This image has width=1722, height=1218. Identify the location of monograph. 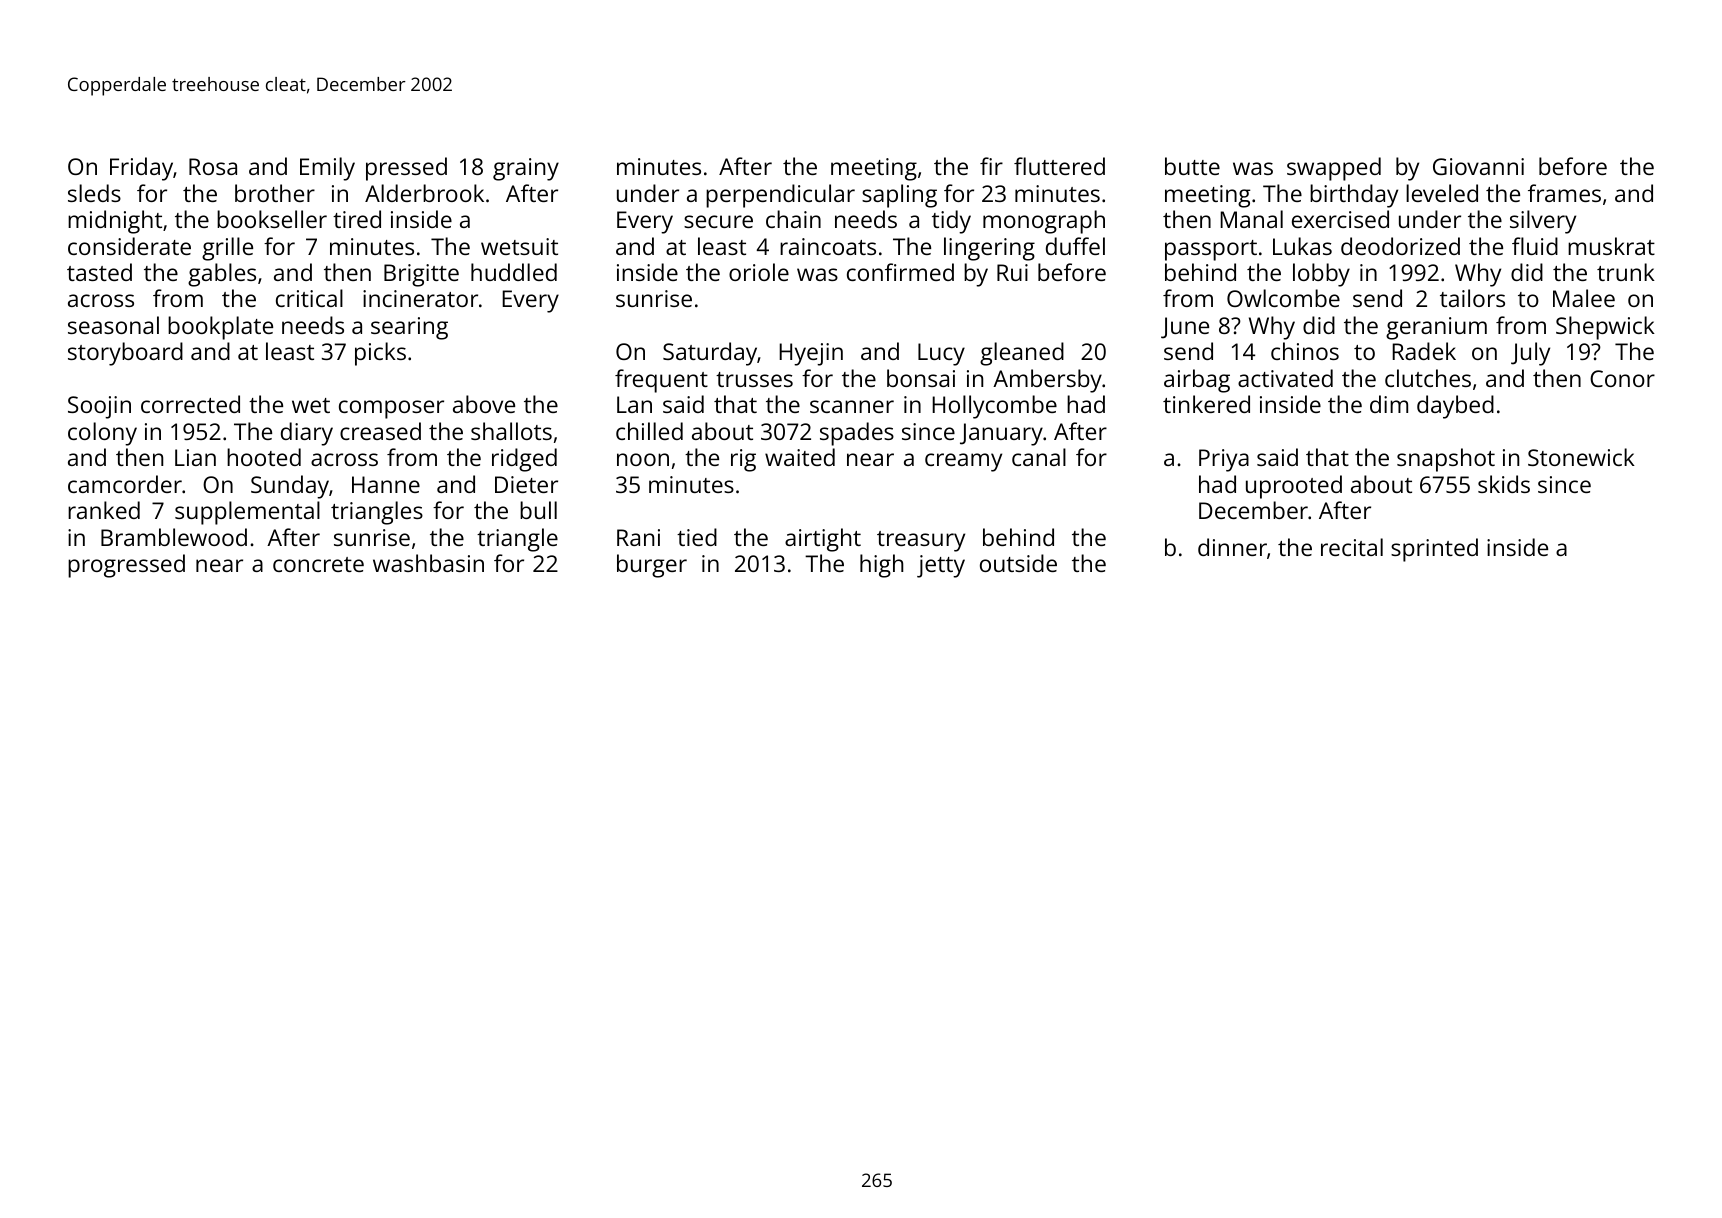
(1044, 222).
